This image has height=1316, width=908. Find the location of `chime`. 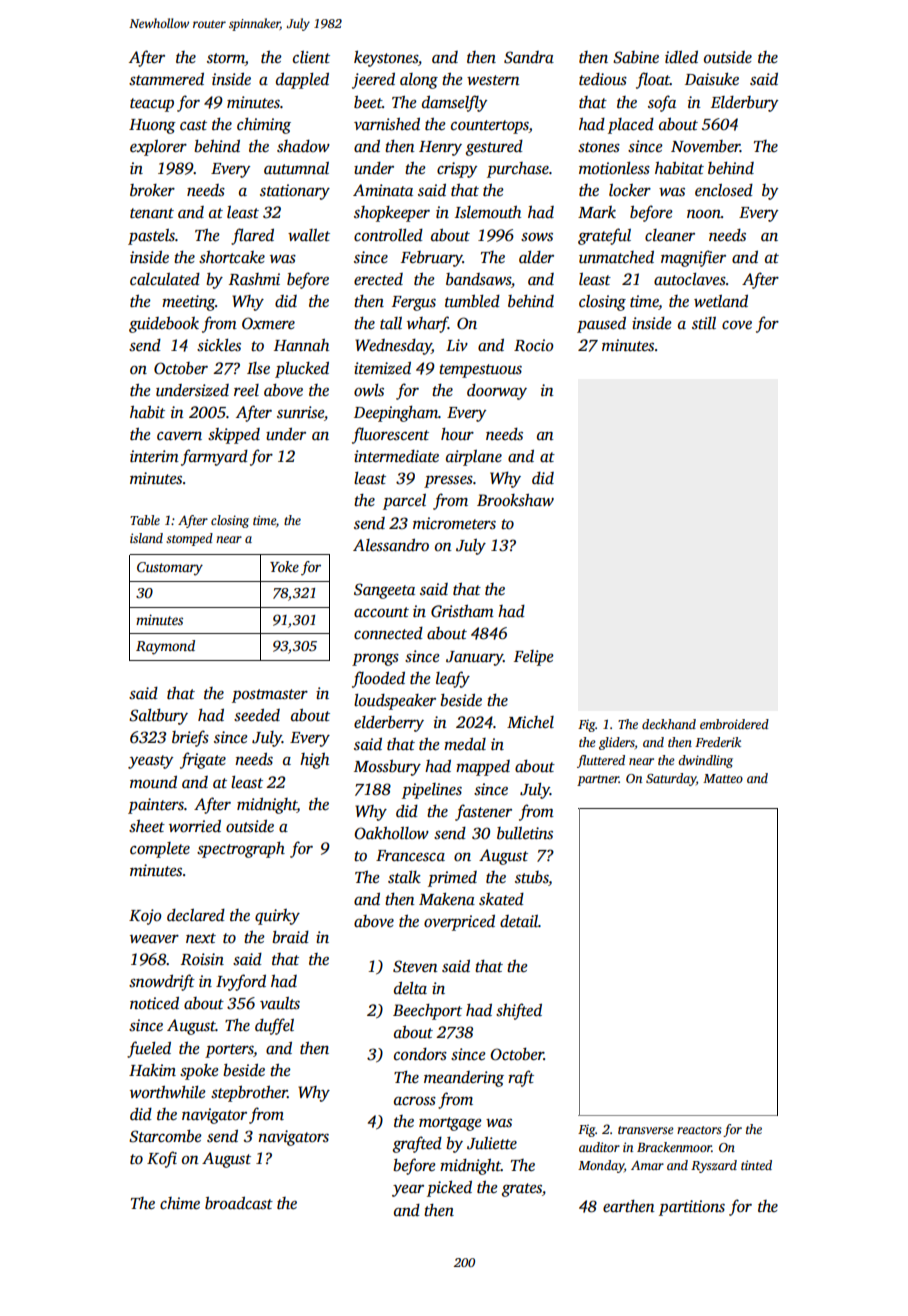

chime is located at coordinates (180, 1203).
